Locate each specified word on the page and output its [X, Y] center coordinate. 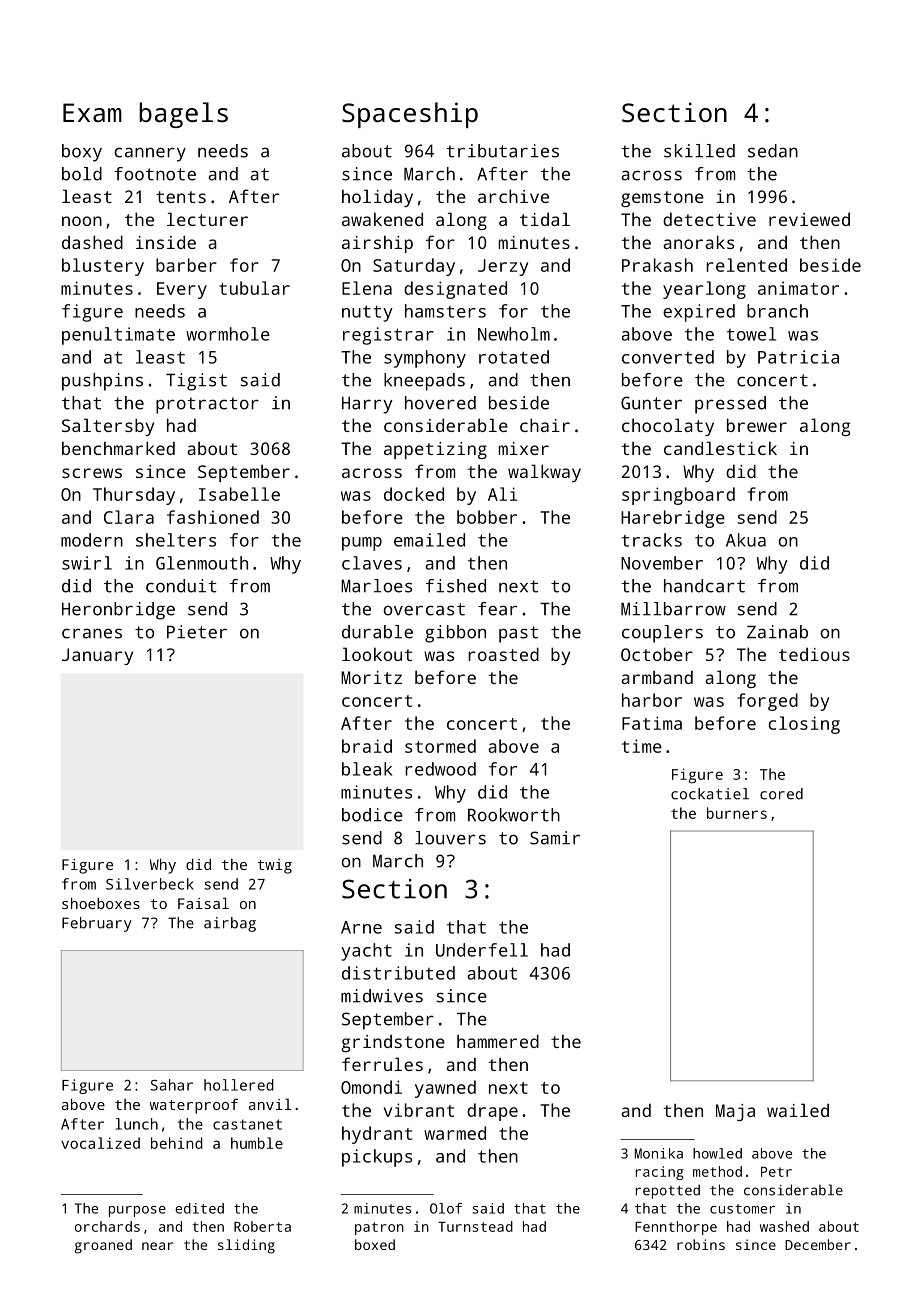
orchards [107, 1226]
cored [781, 794]
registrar [388, 336]
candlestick [720, 448]
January [97, 656]
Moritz [371, 677]
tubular [254, 288]
